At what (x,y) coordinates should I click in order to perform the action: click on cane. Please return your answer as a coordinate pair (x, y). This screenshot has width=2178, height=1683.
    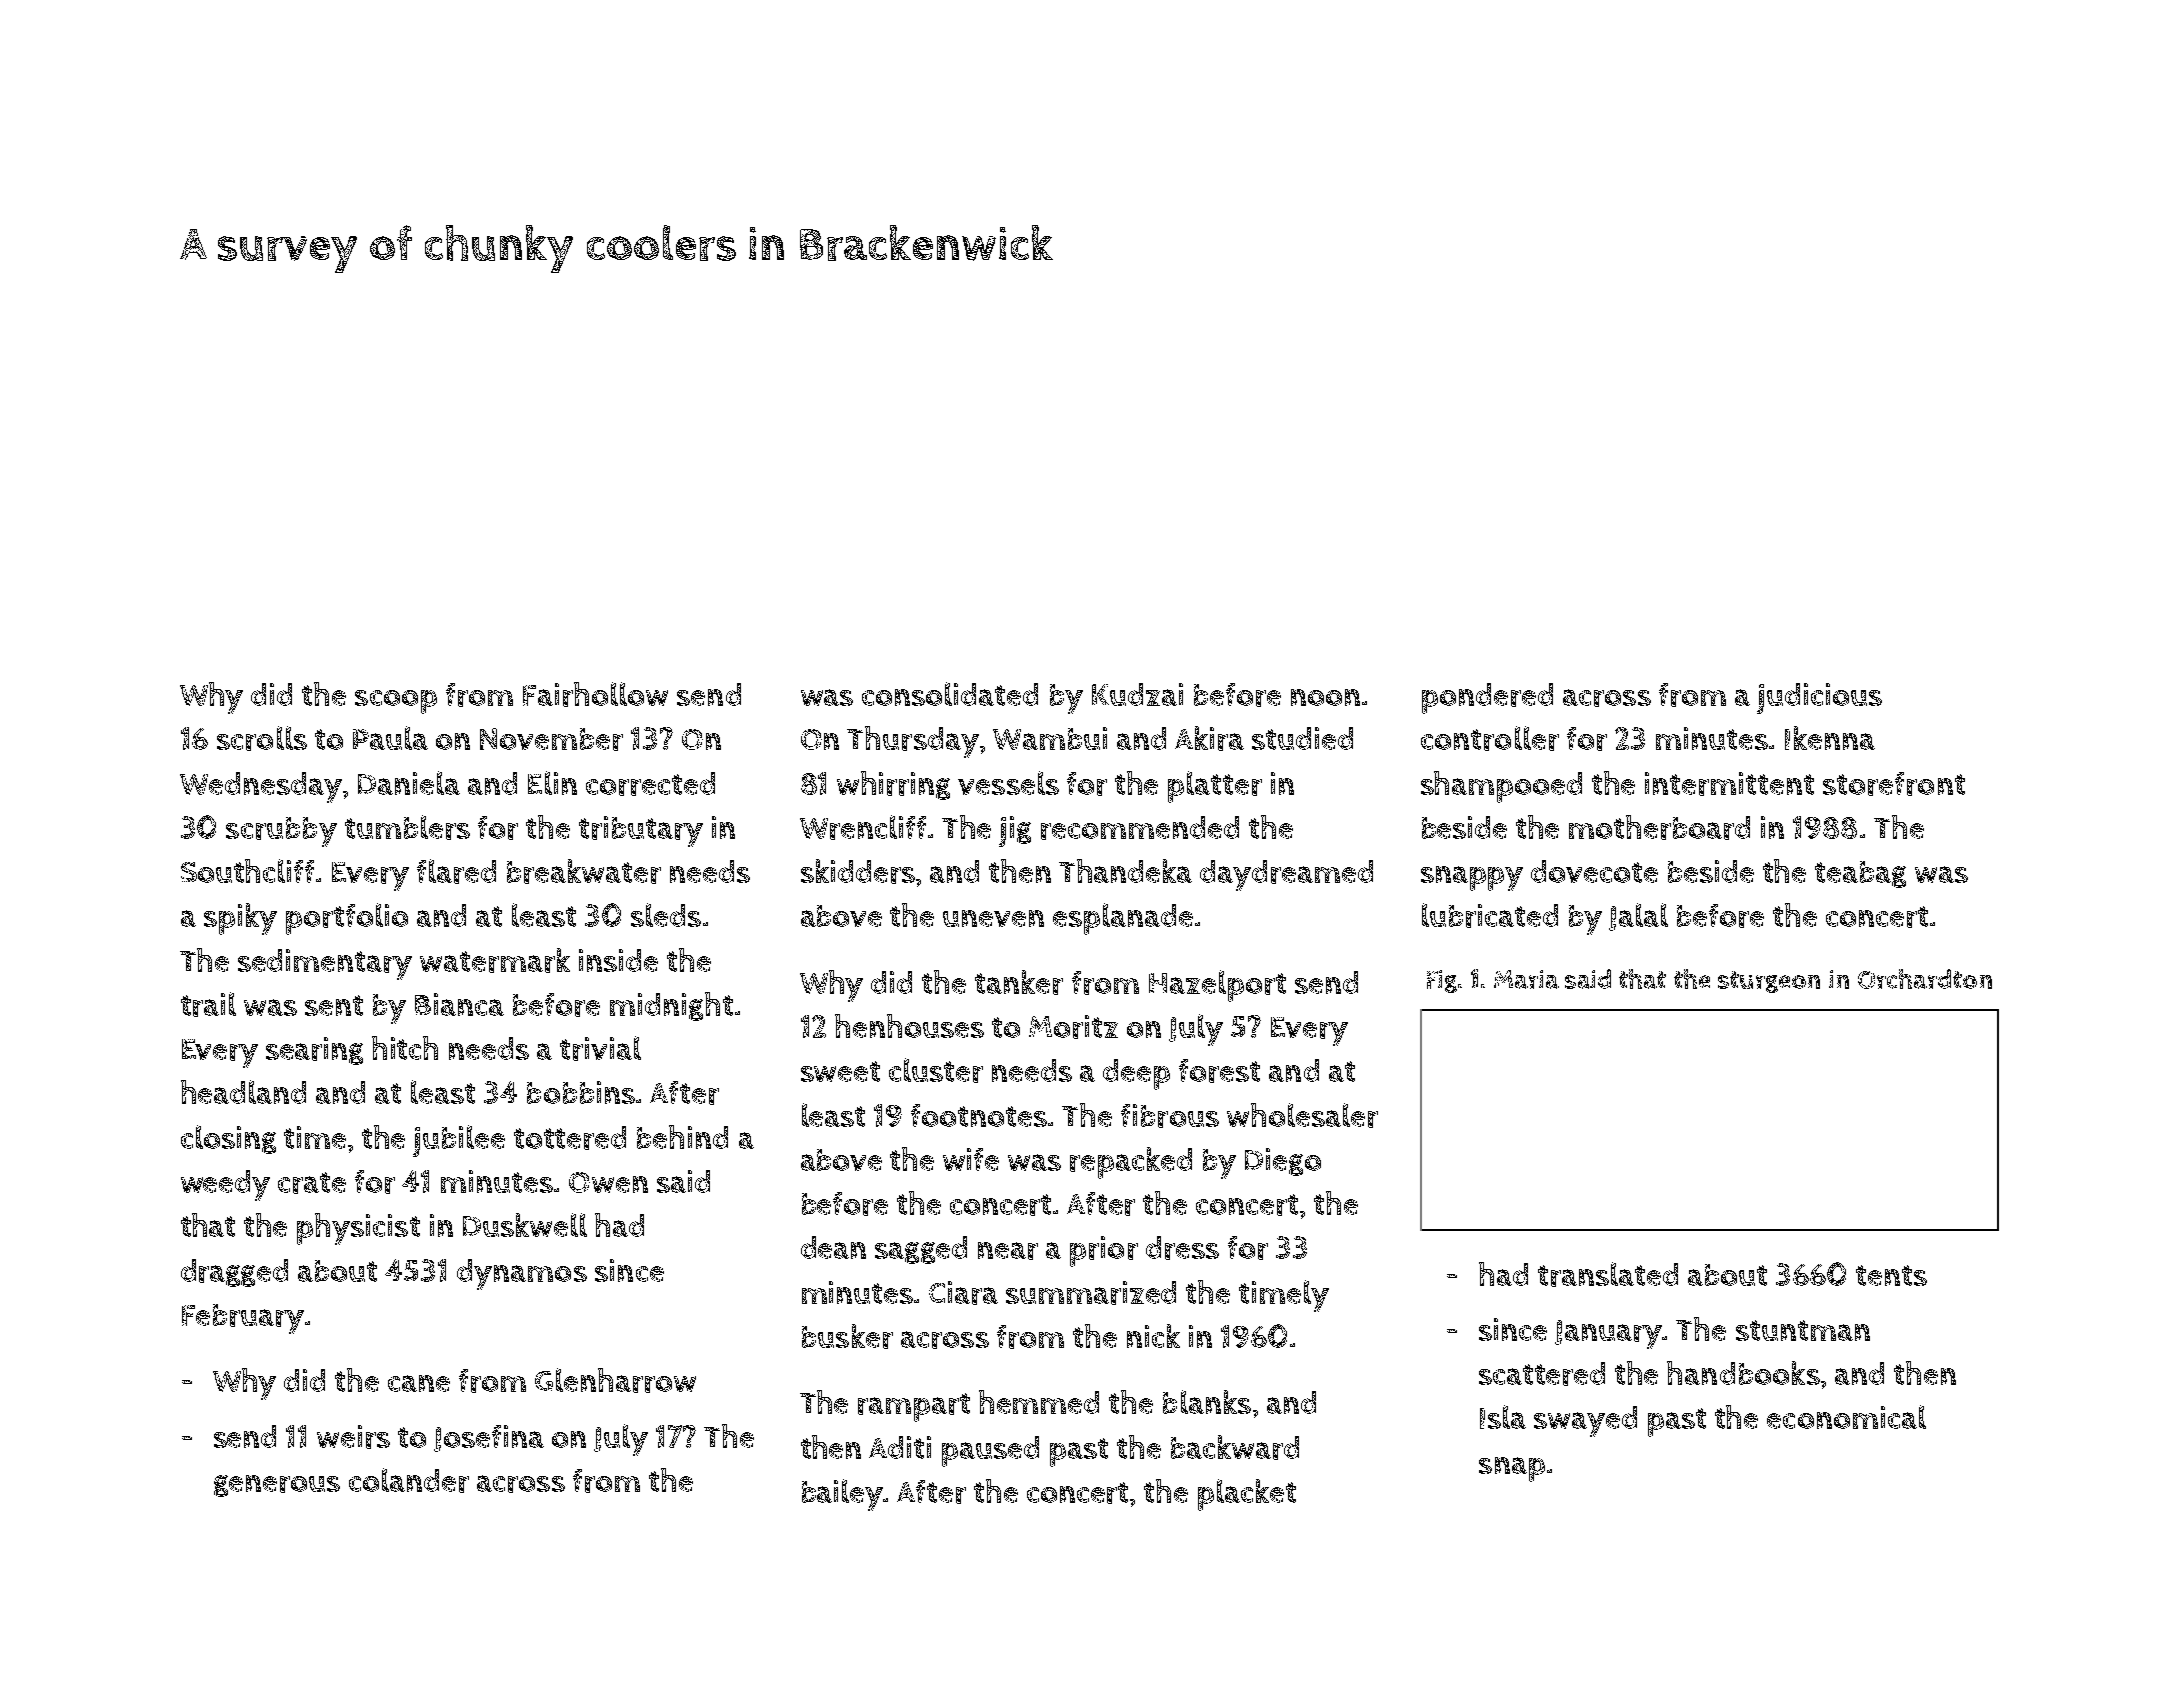
    Looking at the image, I should click on (419, 1383).
